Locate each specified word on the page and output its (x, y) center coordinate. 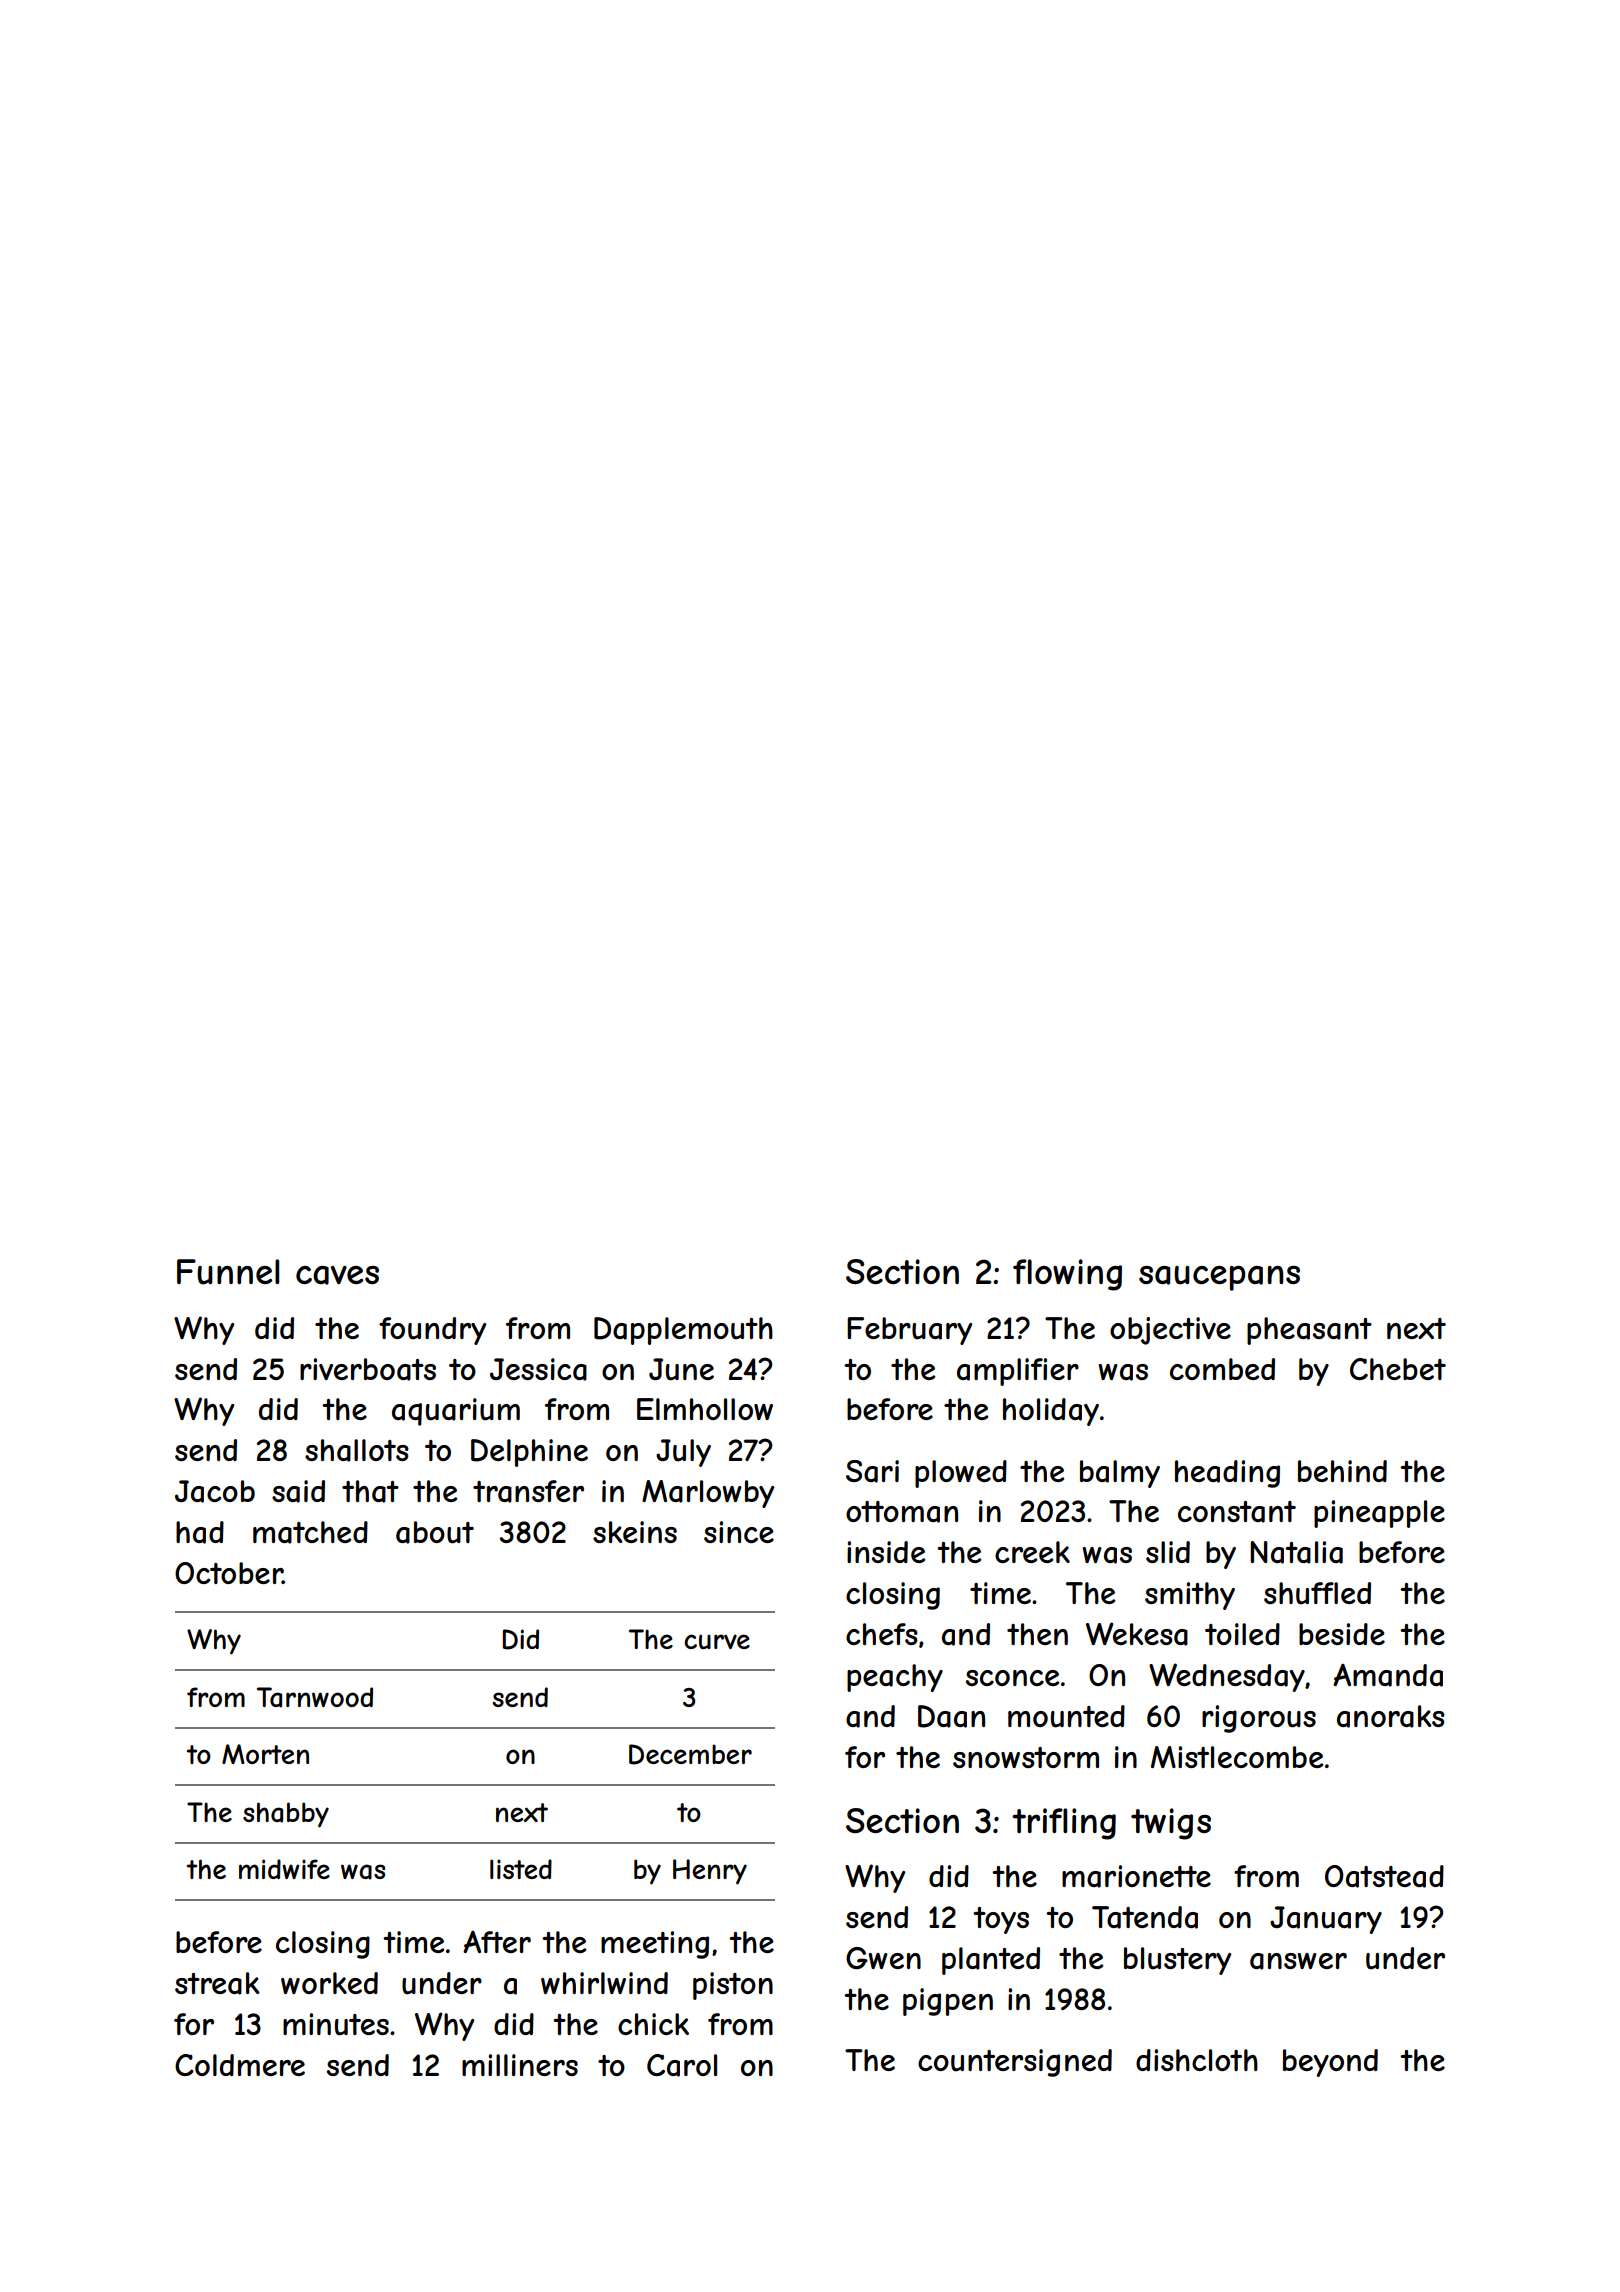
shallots (357, 1450)
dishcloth (1197, 2060)
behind (1342, 1471)
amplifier (1018, 1372)
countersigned (1015, 2063)
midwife (284, 1869)
